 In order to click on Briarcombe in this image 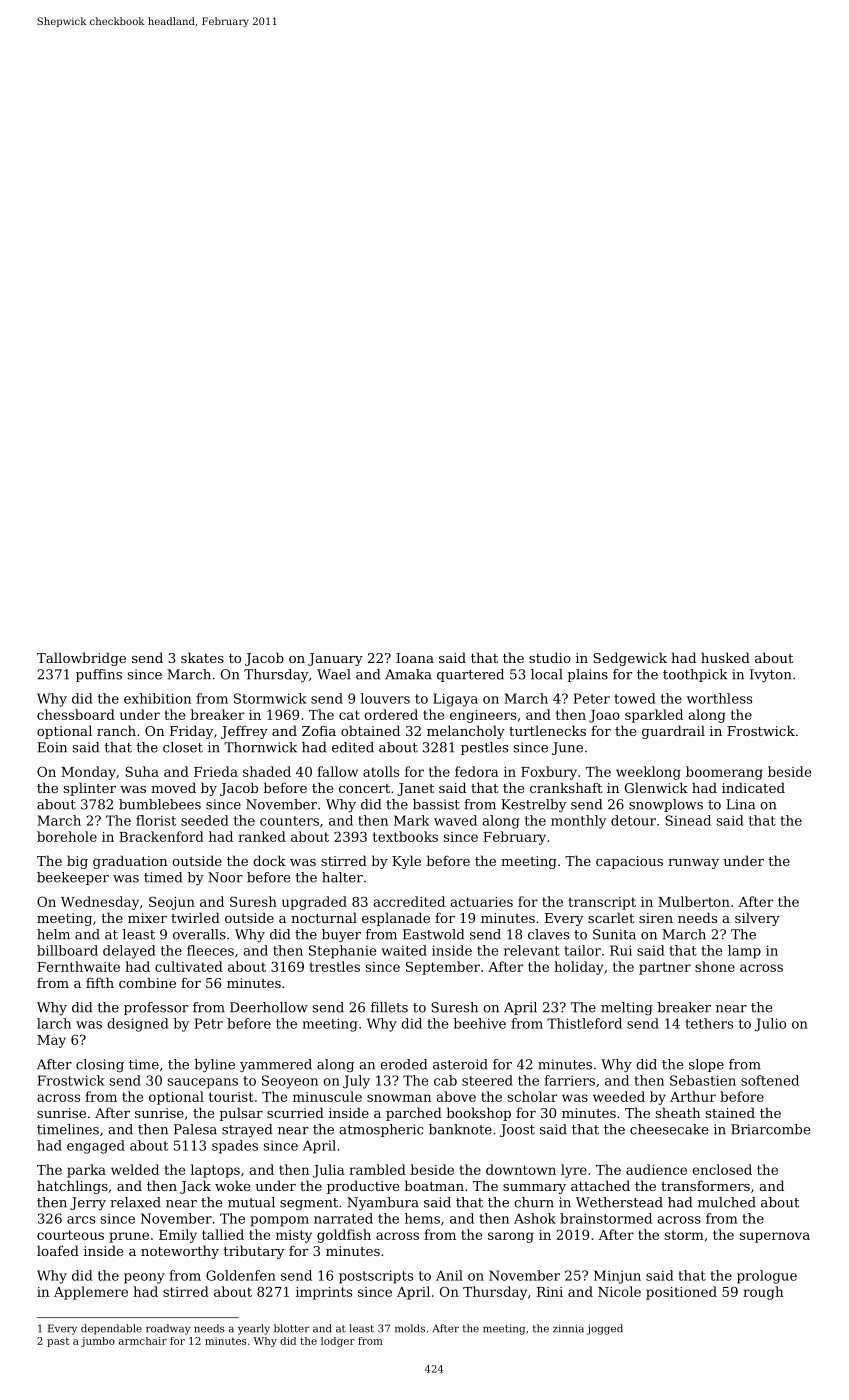, I will do `click(770, 1129)`.
